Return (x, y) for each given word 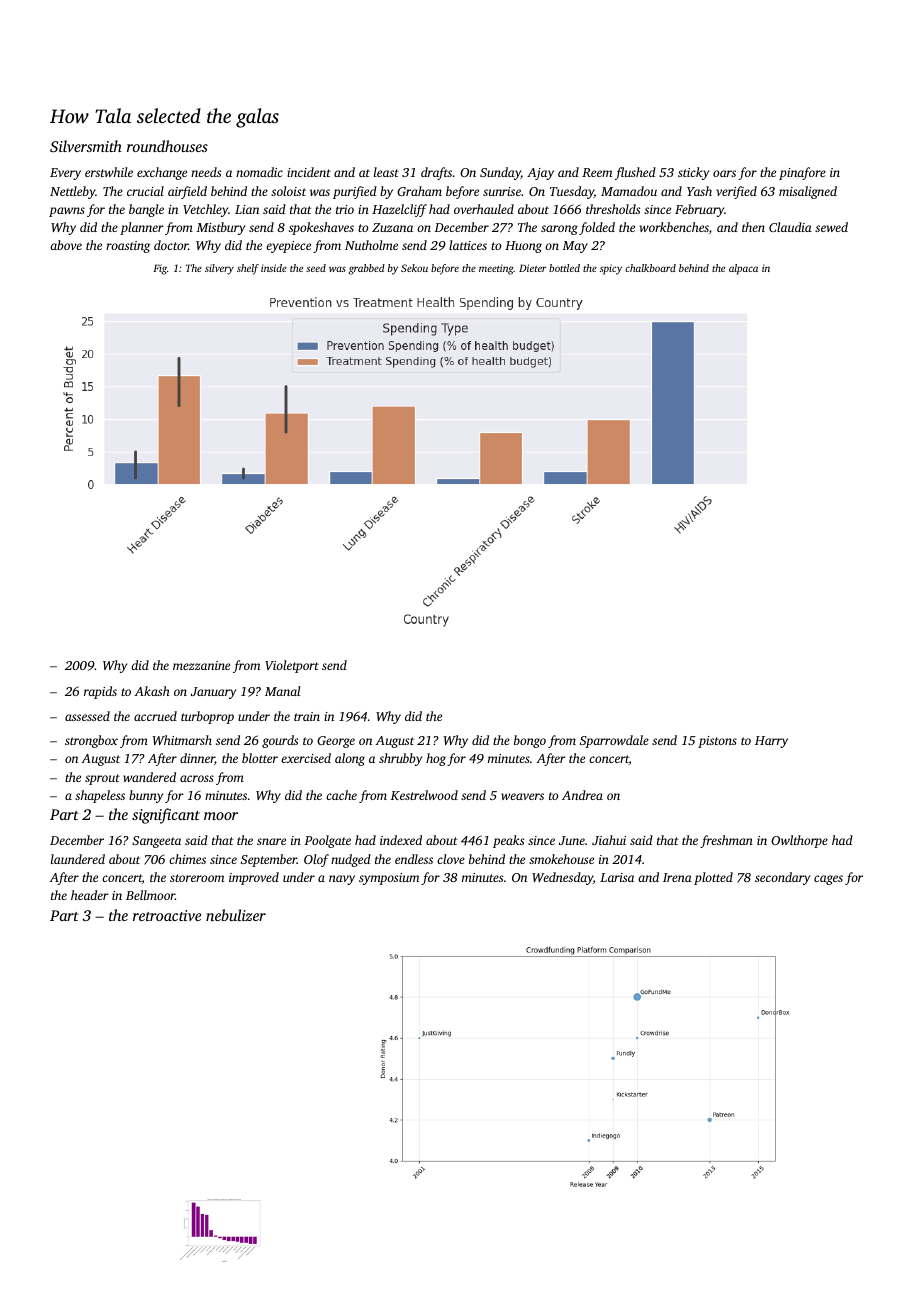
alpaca (743, 269)
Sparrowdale (614, 741)
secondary (782, 878)
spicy (611, 269)
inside (274, 268)
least (386, 172)
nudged (351, 860)
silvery (219, 269)
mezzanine (201, 665)
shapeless (100, 796)
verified (736, 192)
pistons (717, 742)
